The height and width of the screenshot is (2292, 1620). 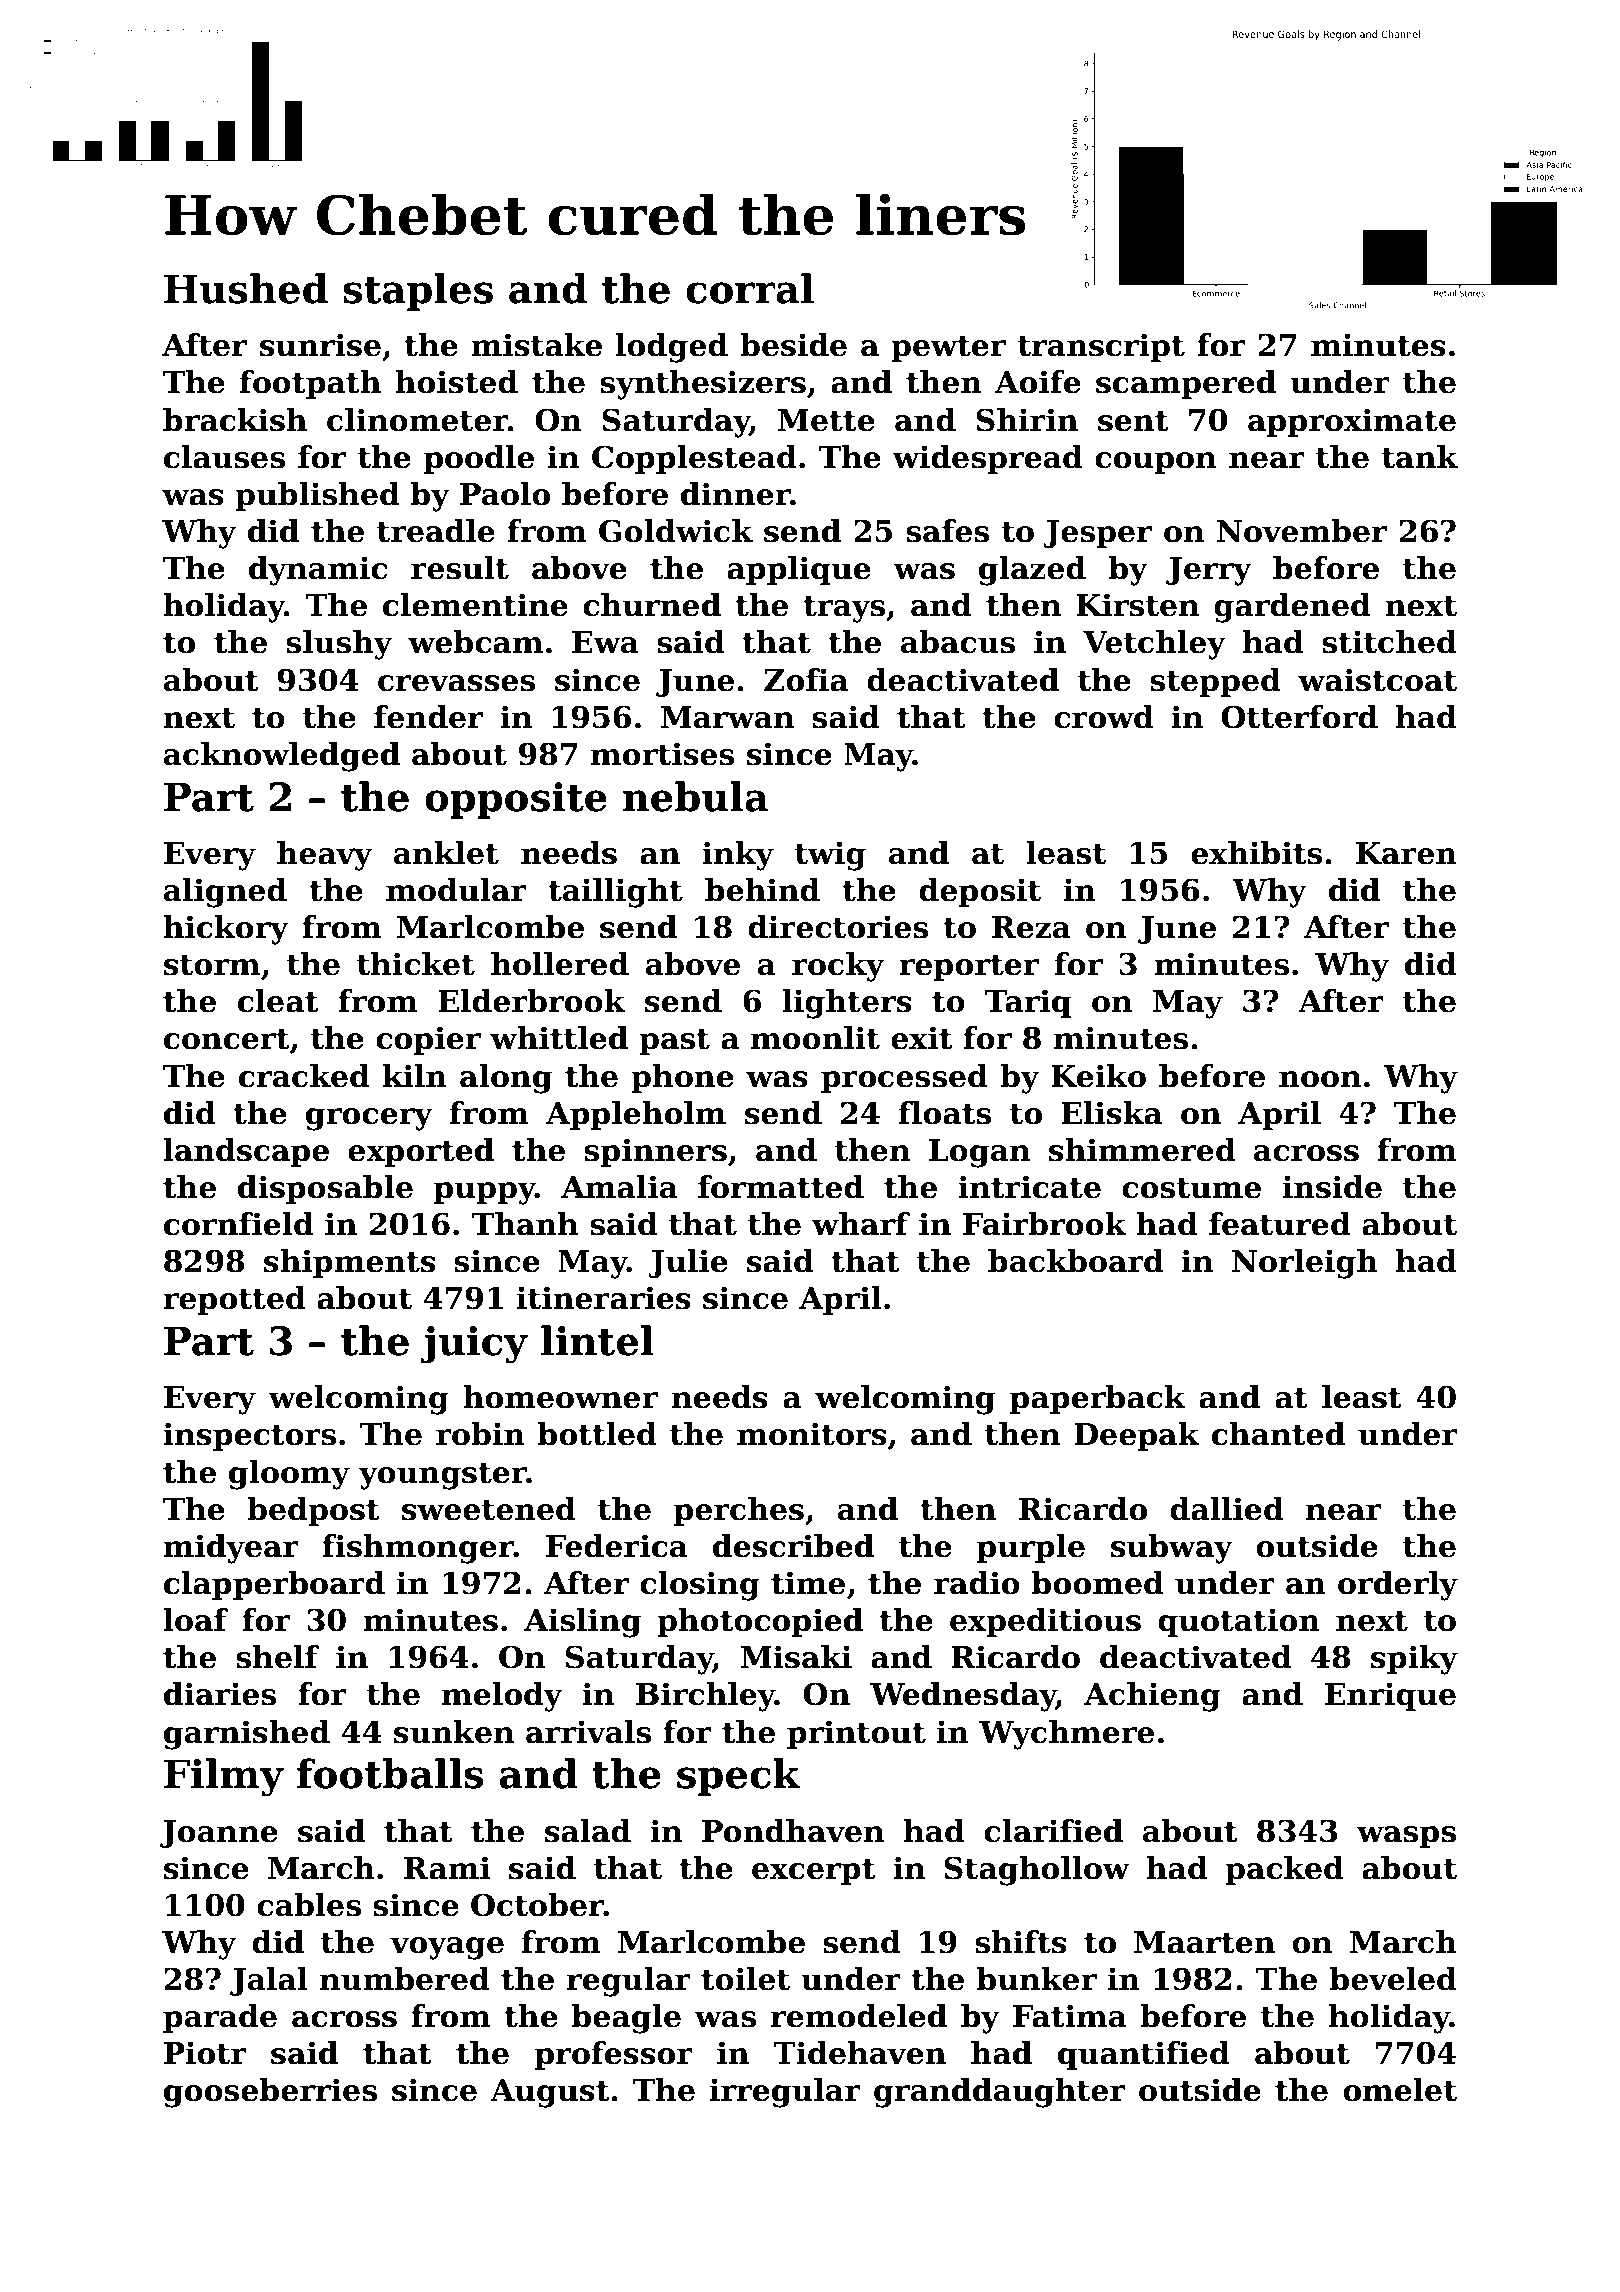 What do you see at coordinates (1305, 1264) in the screenshot?
I see `Norleigh` at bounding box center [1305, 1264].
